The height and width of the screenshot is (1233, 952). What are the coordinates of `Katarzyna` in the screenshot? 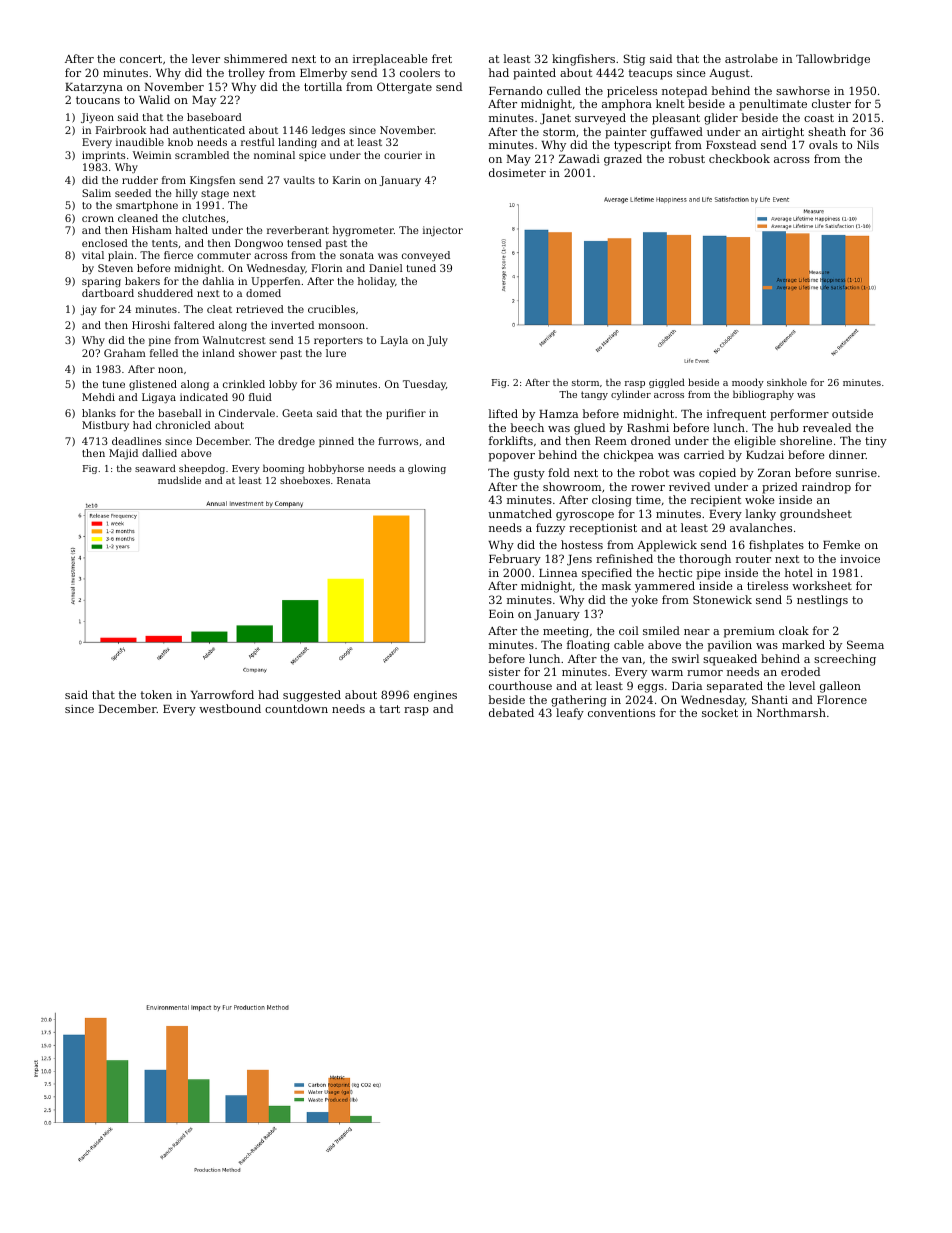 It's located at (94, 88).
